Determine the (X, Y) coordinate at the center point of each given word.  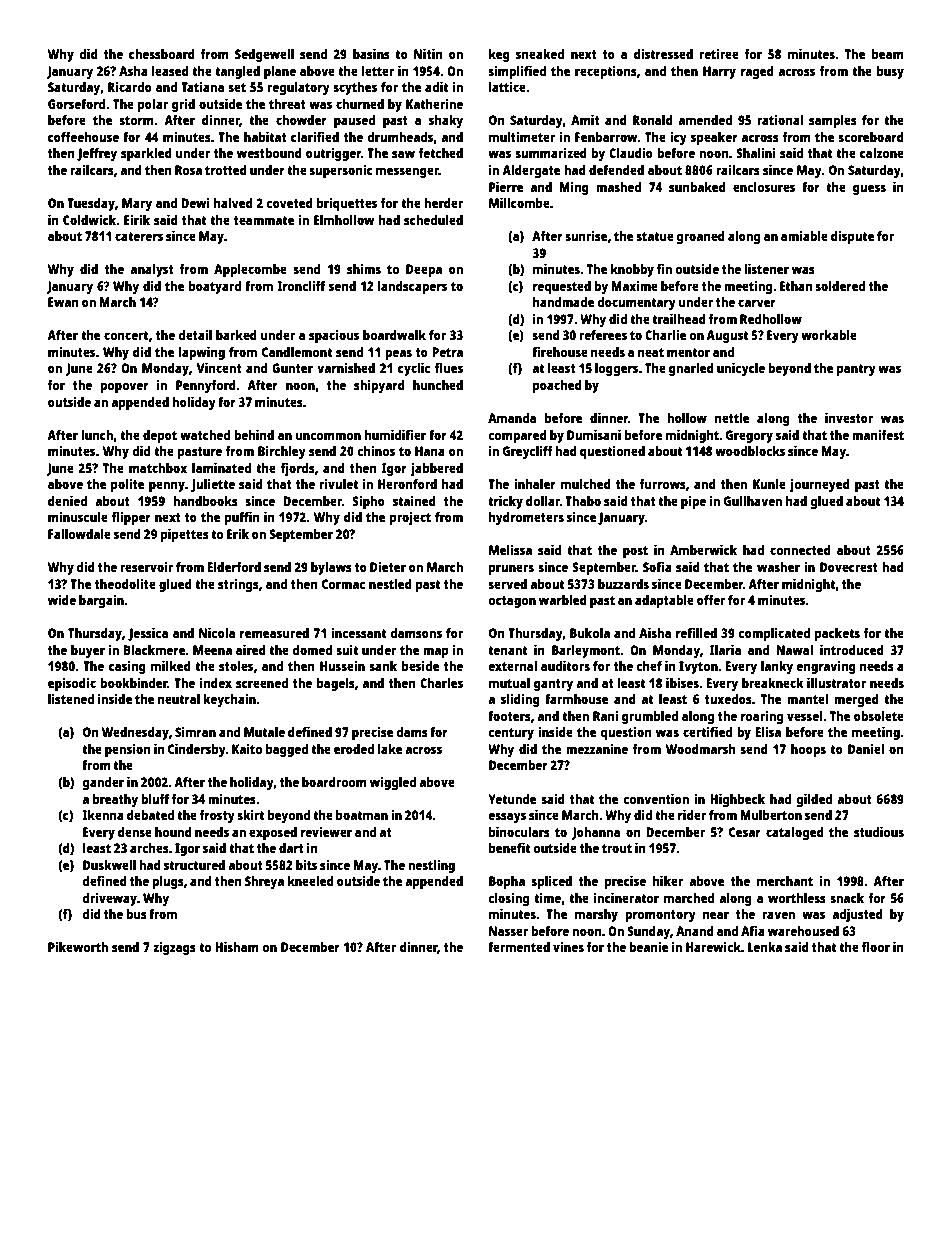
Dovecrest (849, 567)
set (237, 87)
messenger (407, 172)
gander (103, 783)
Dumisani (594, 434)
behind (254, 434)
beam (888, 54)
